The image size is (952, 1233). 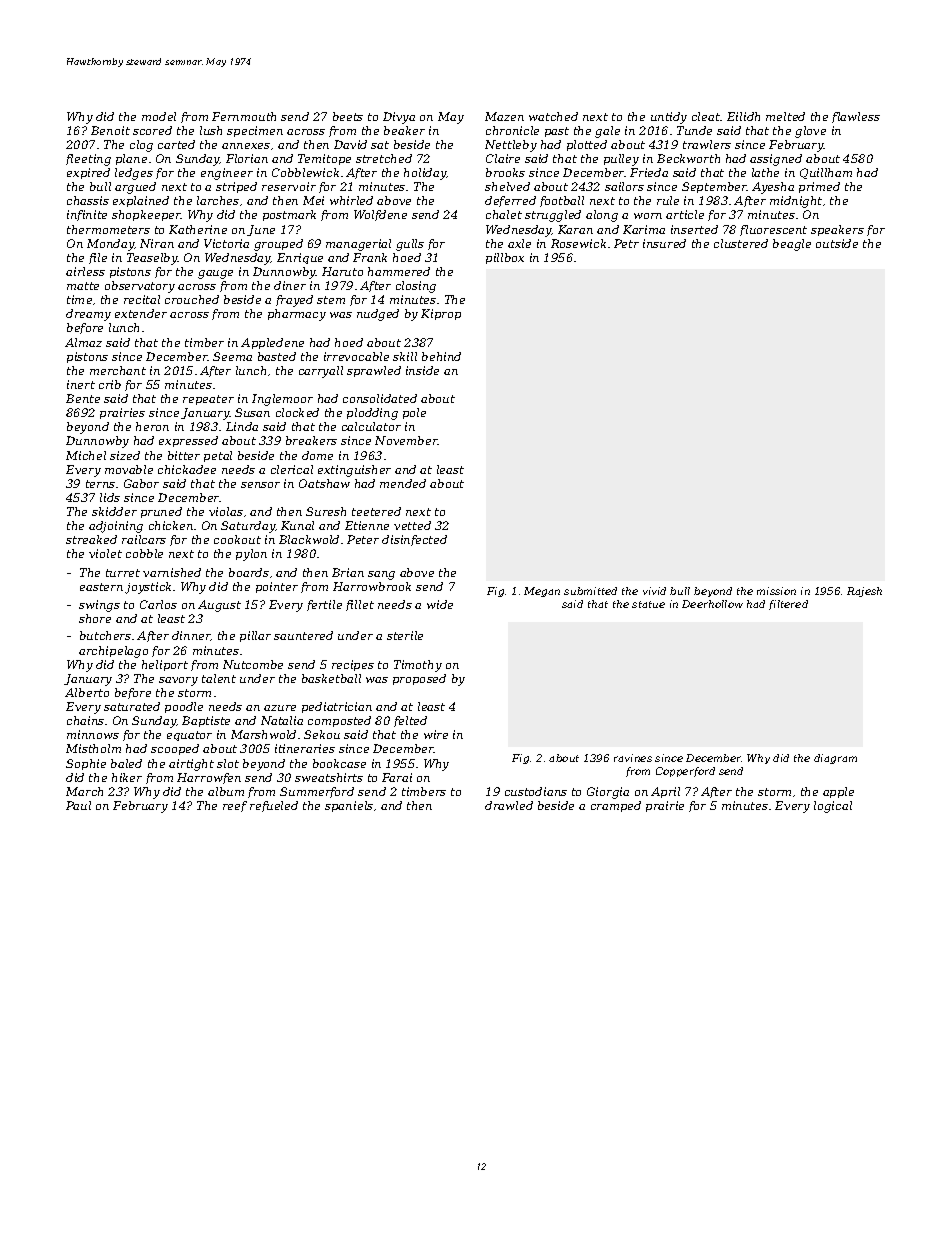 What do you see at coordinates (414, 540) in the screenshot?
I see `disinfected` at bounding box center [414, 540].
